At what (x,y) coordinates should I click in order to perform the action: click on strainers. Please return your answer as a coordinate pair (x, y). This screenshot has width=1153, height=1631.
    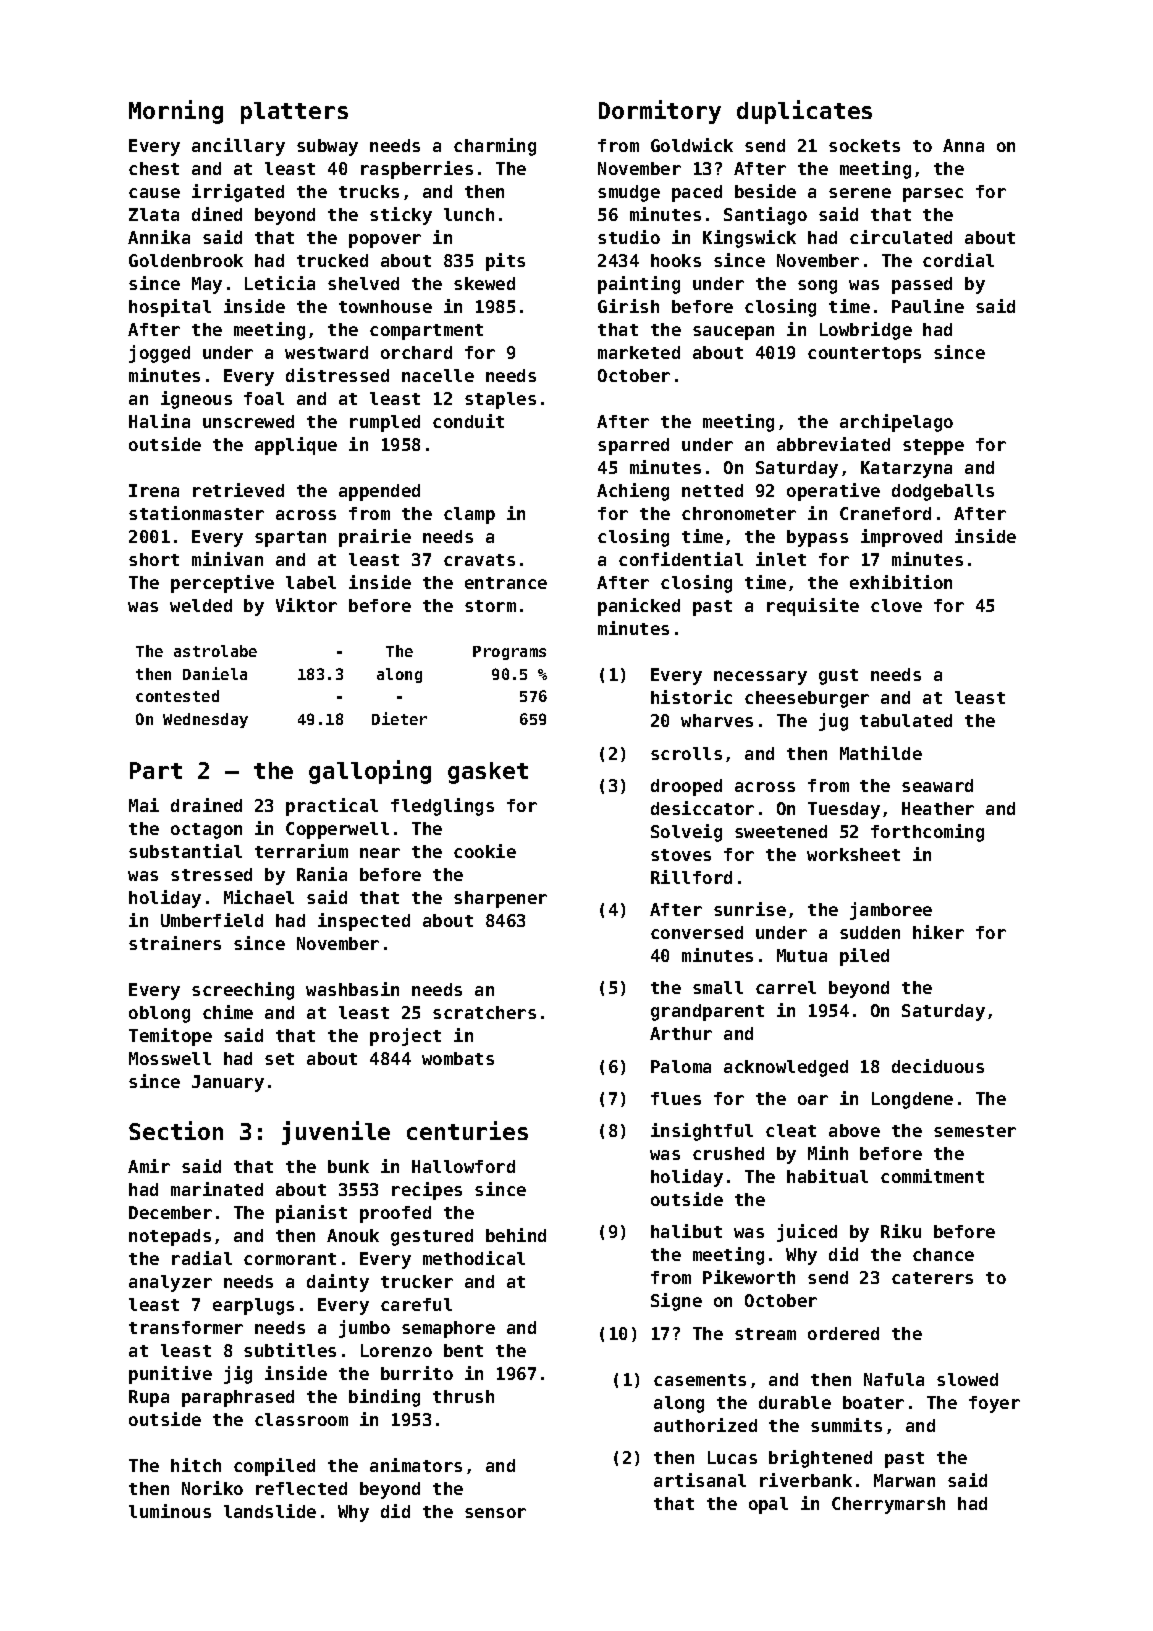
    Looking at the image, I should click on (175, 943).
